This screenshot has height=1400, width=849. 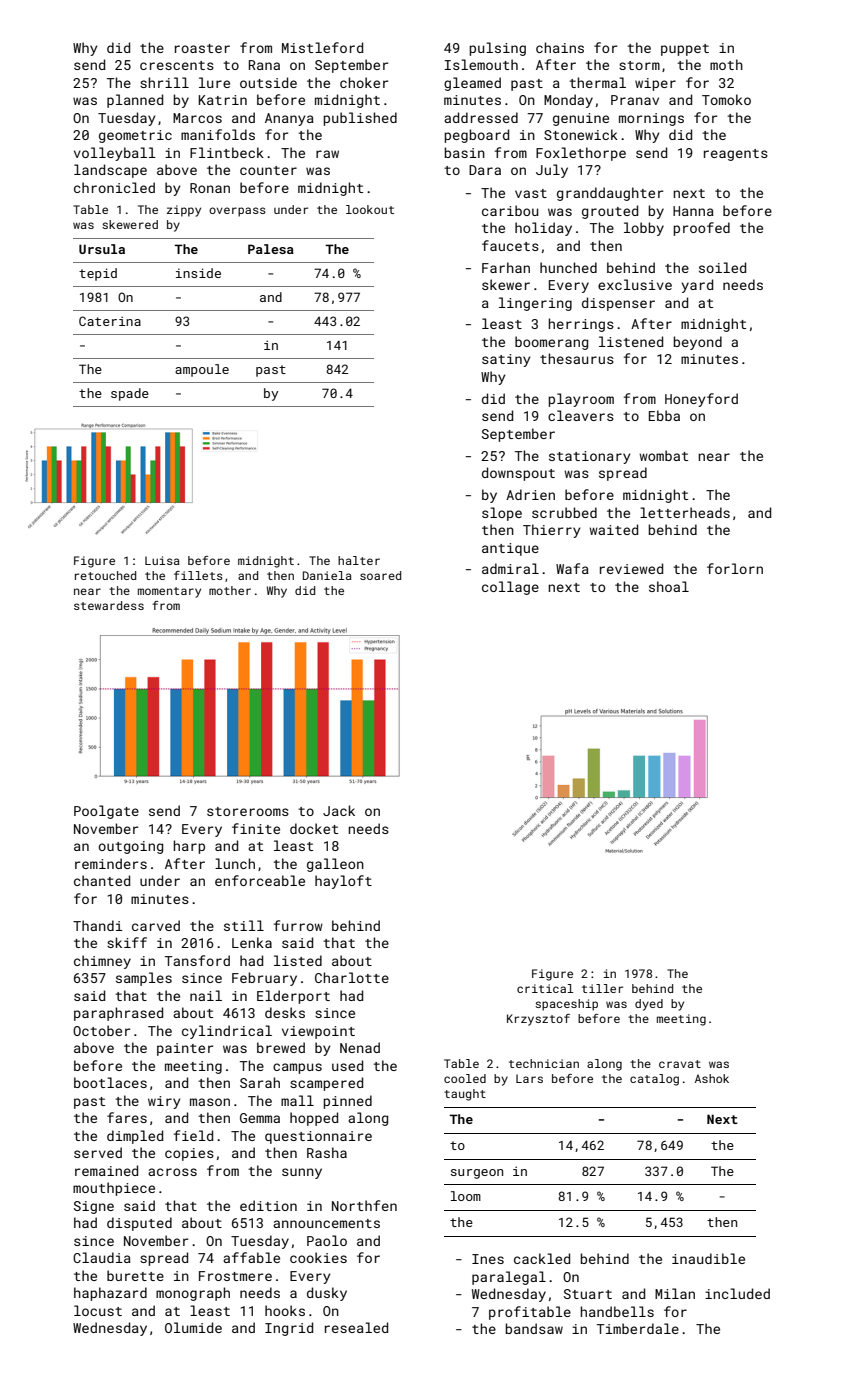 What do you see at coordinates (360, 119) in the screenshot?
I see `published` at bounding box center [360, 119].
